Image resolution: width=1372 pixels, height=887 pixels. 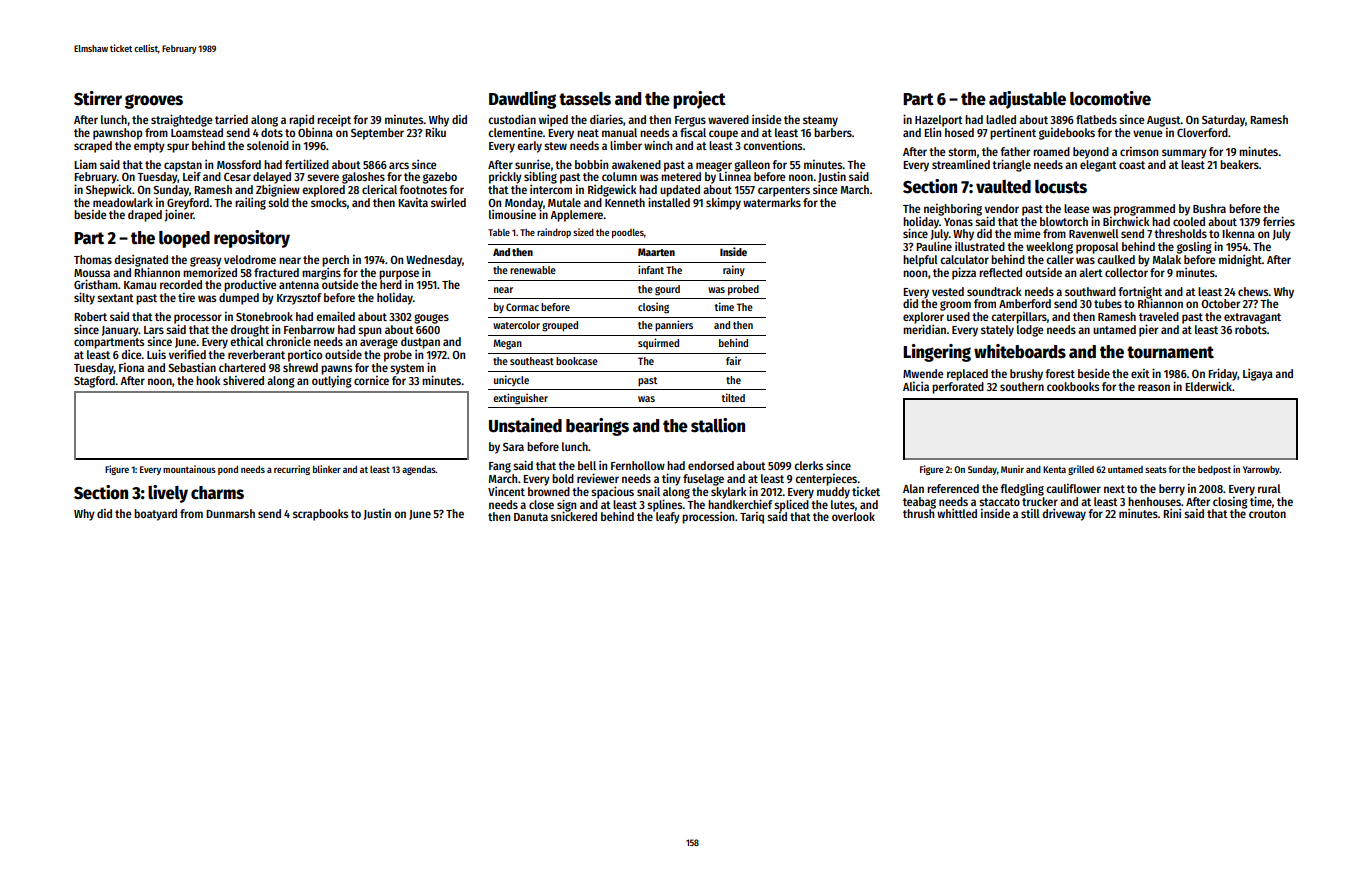 I want to click on vested, so click(x=948, y=291).
